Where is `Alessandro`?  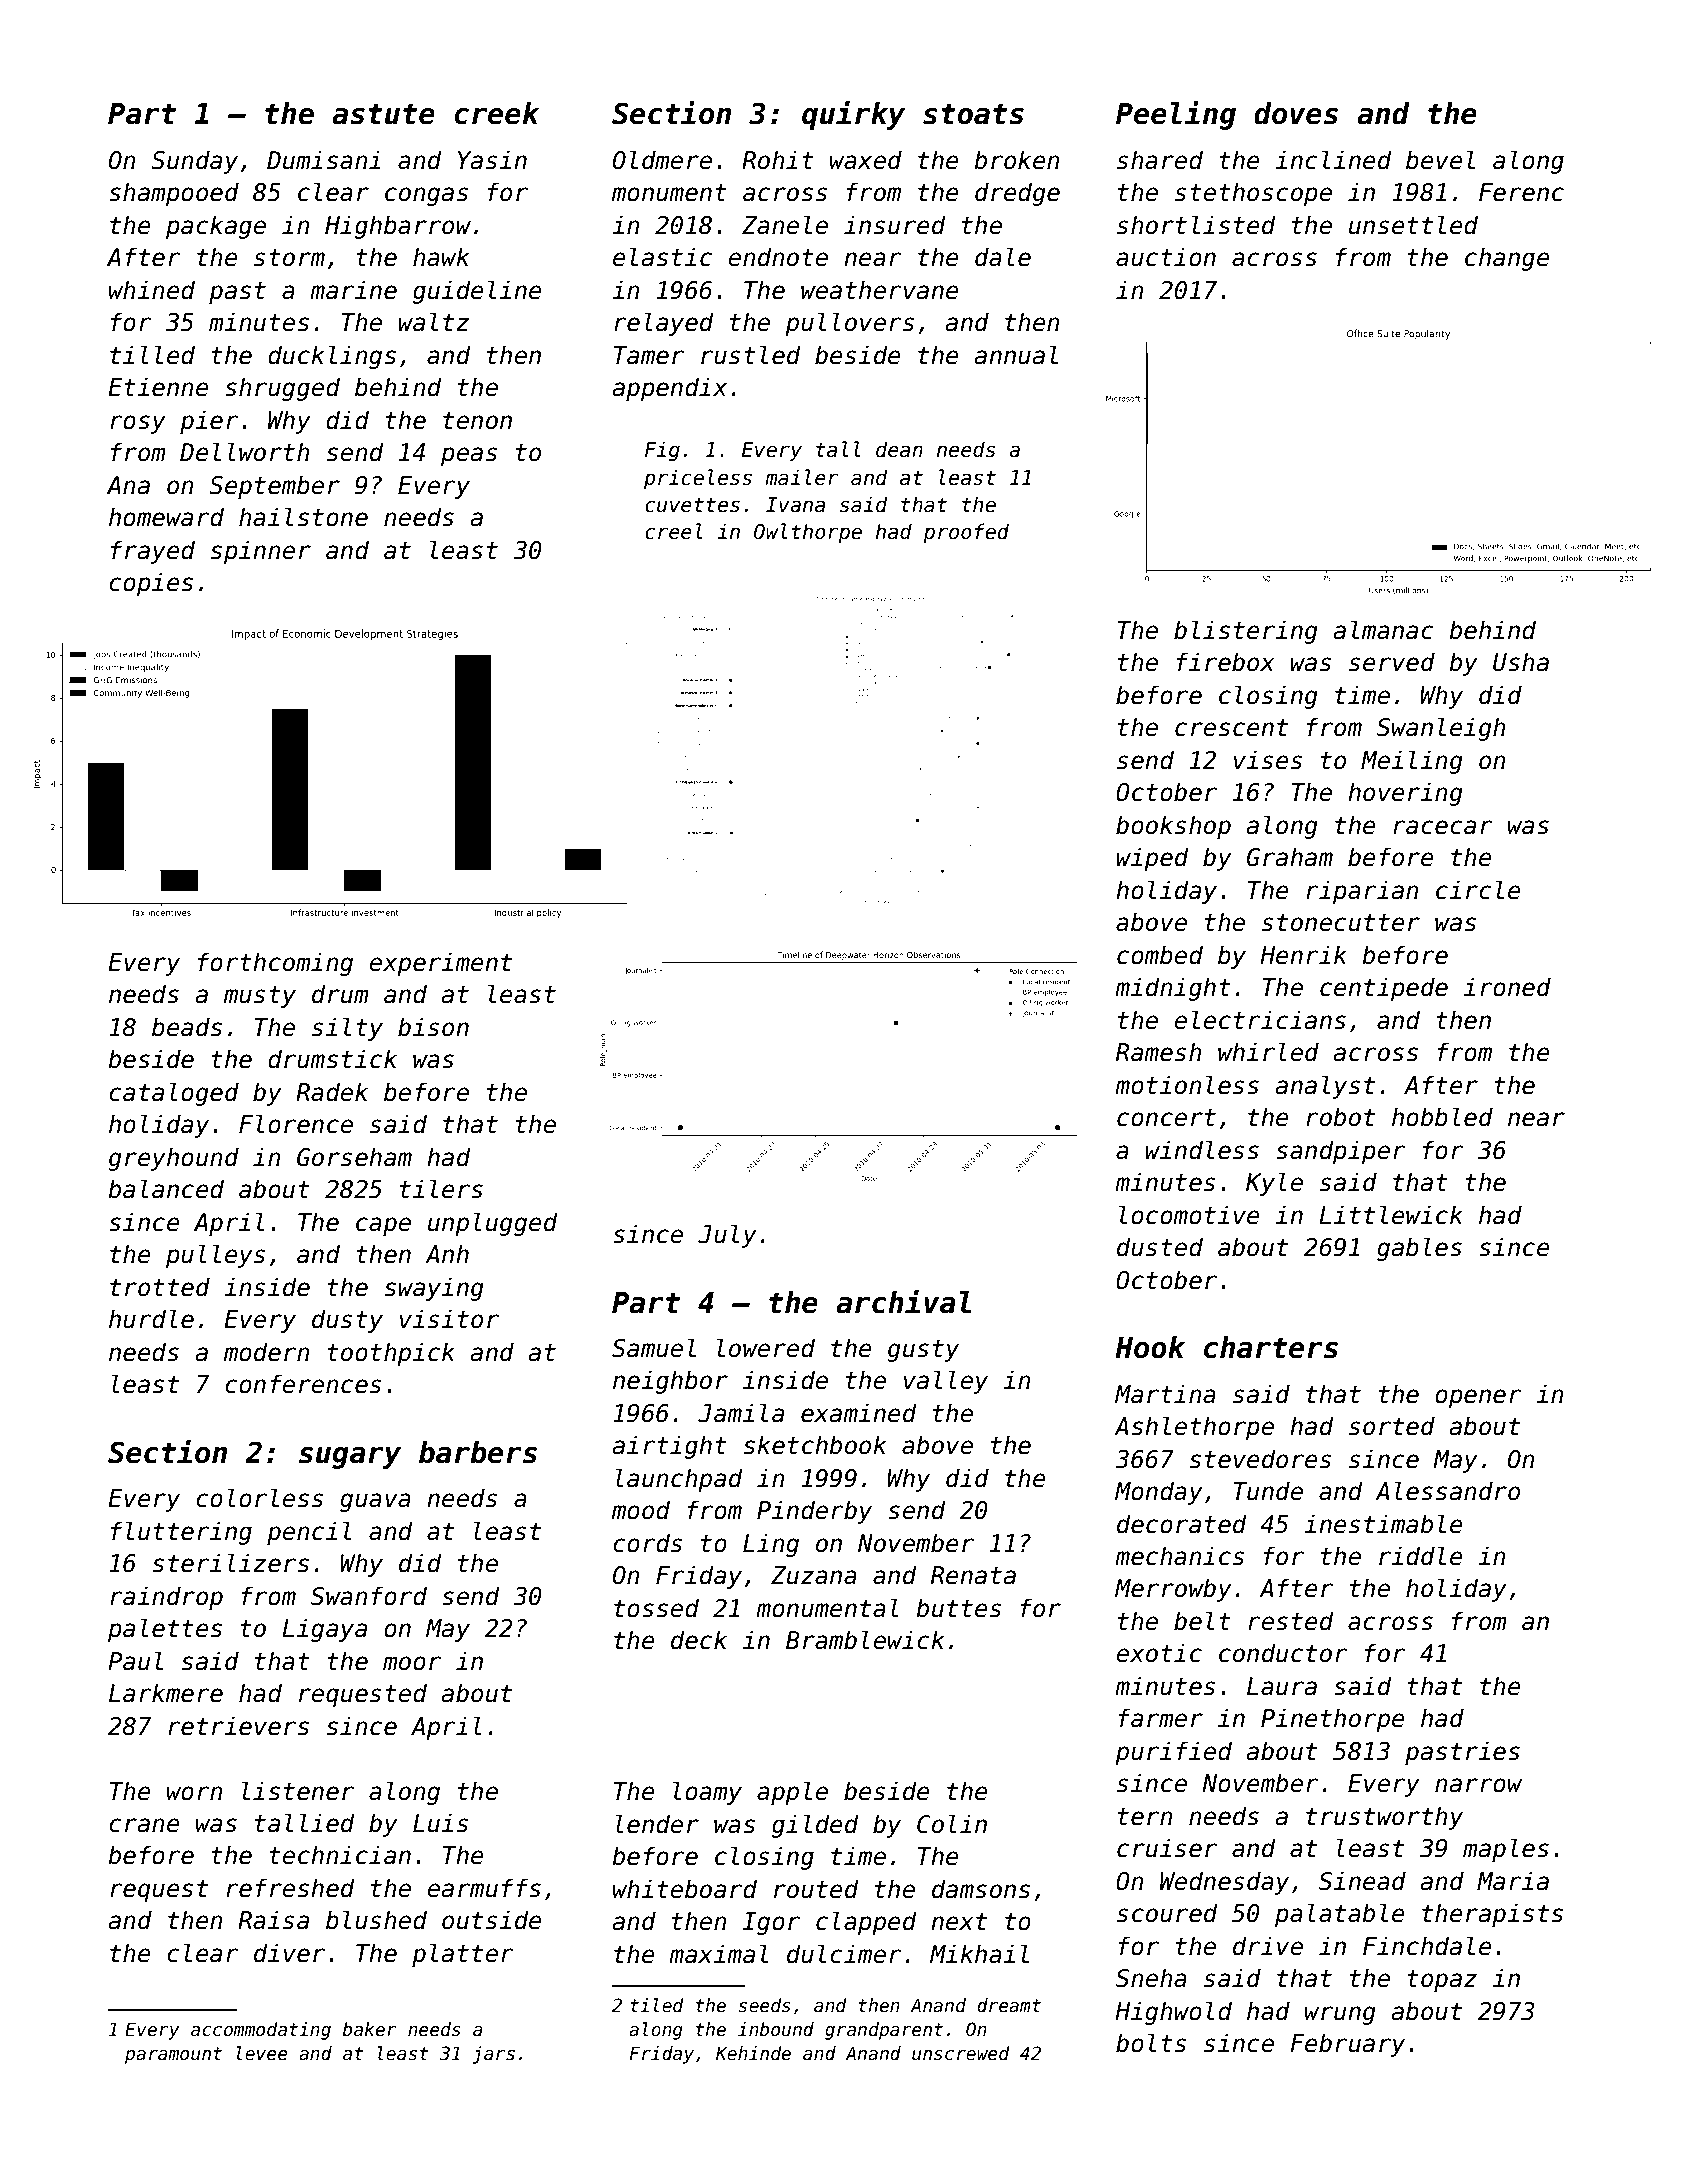 Alessandro is located at coordinates (1447, 1491).
